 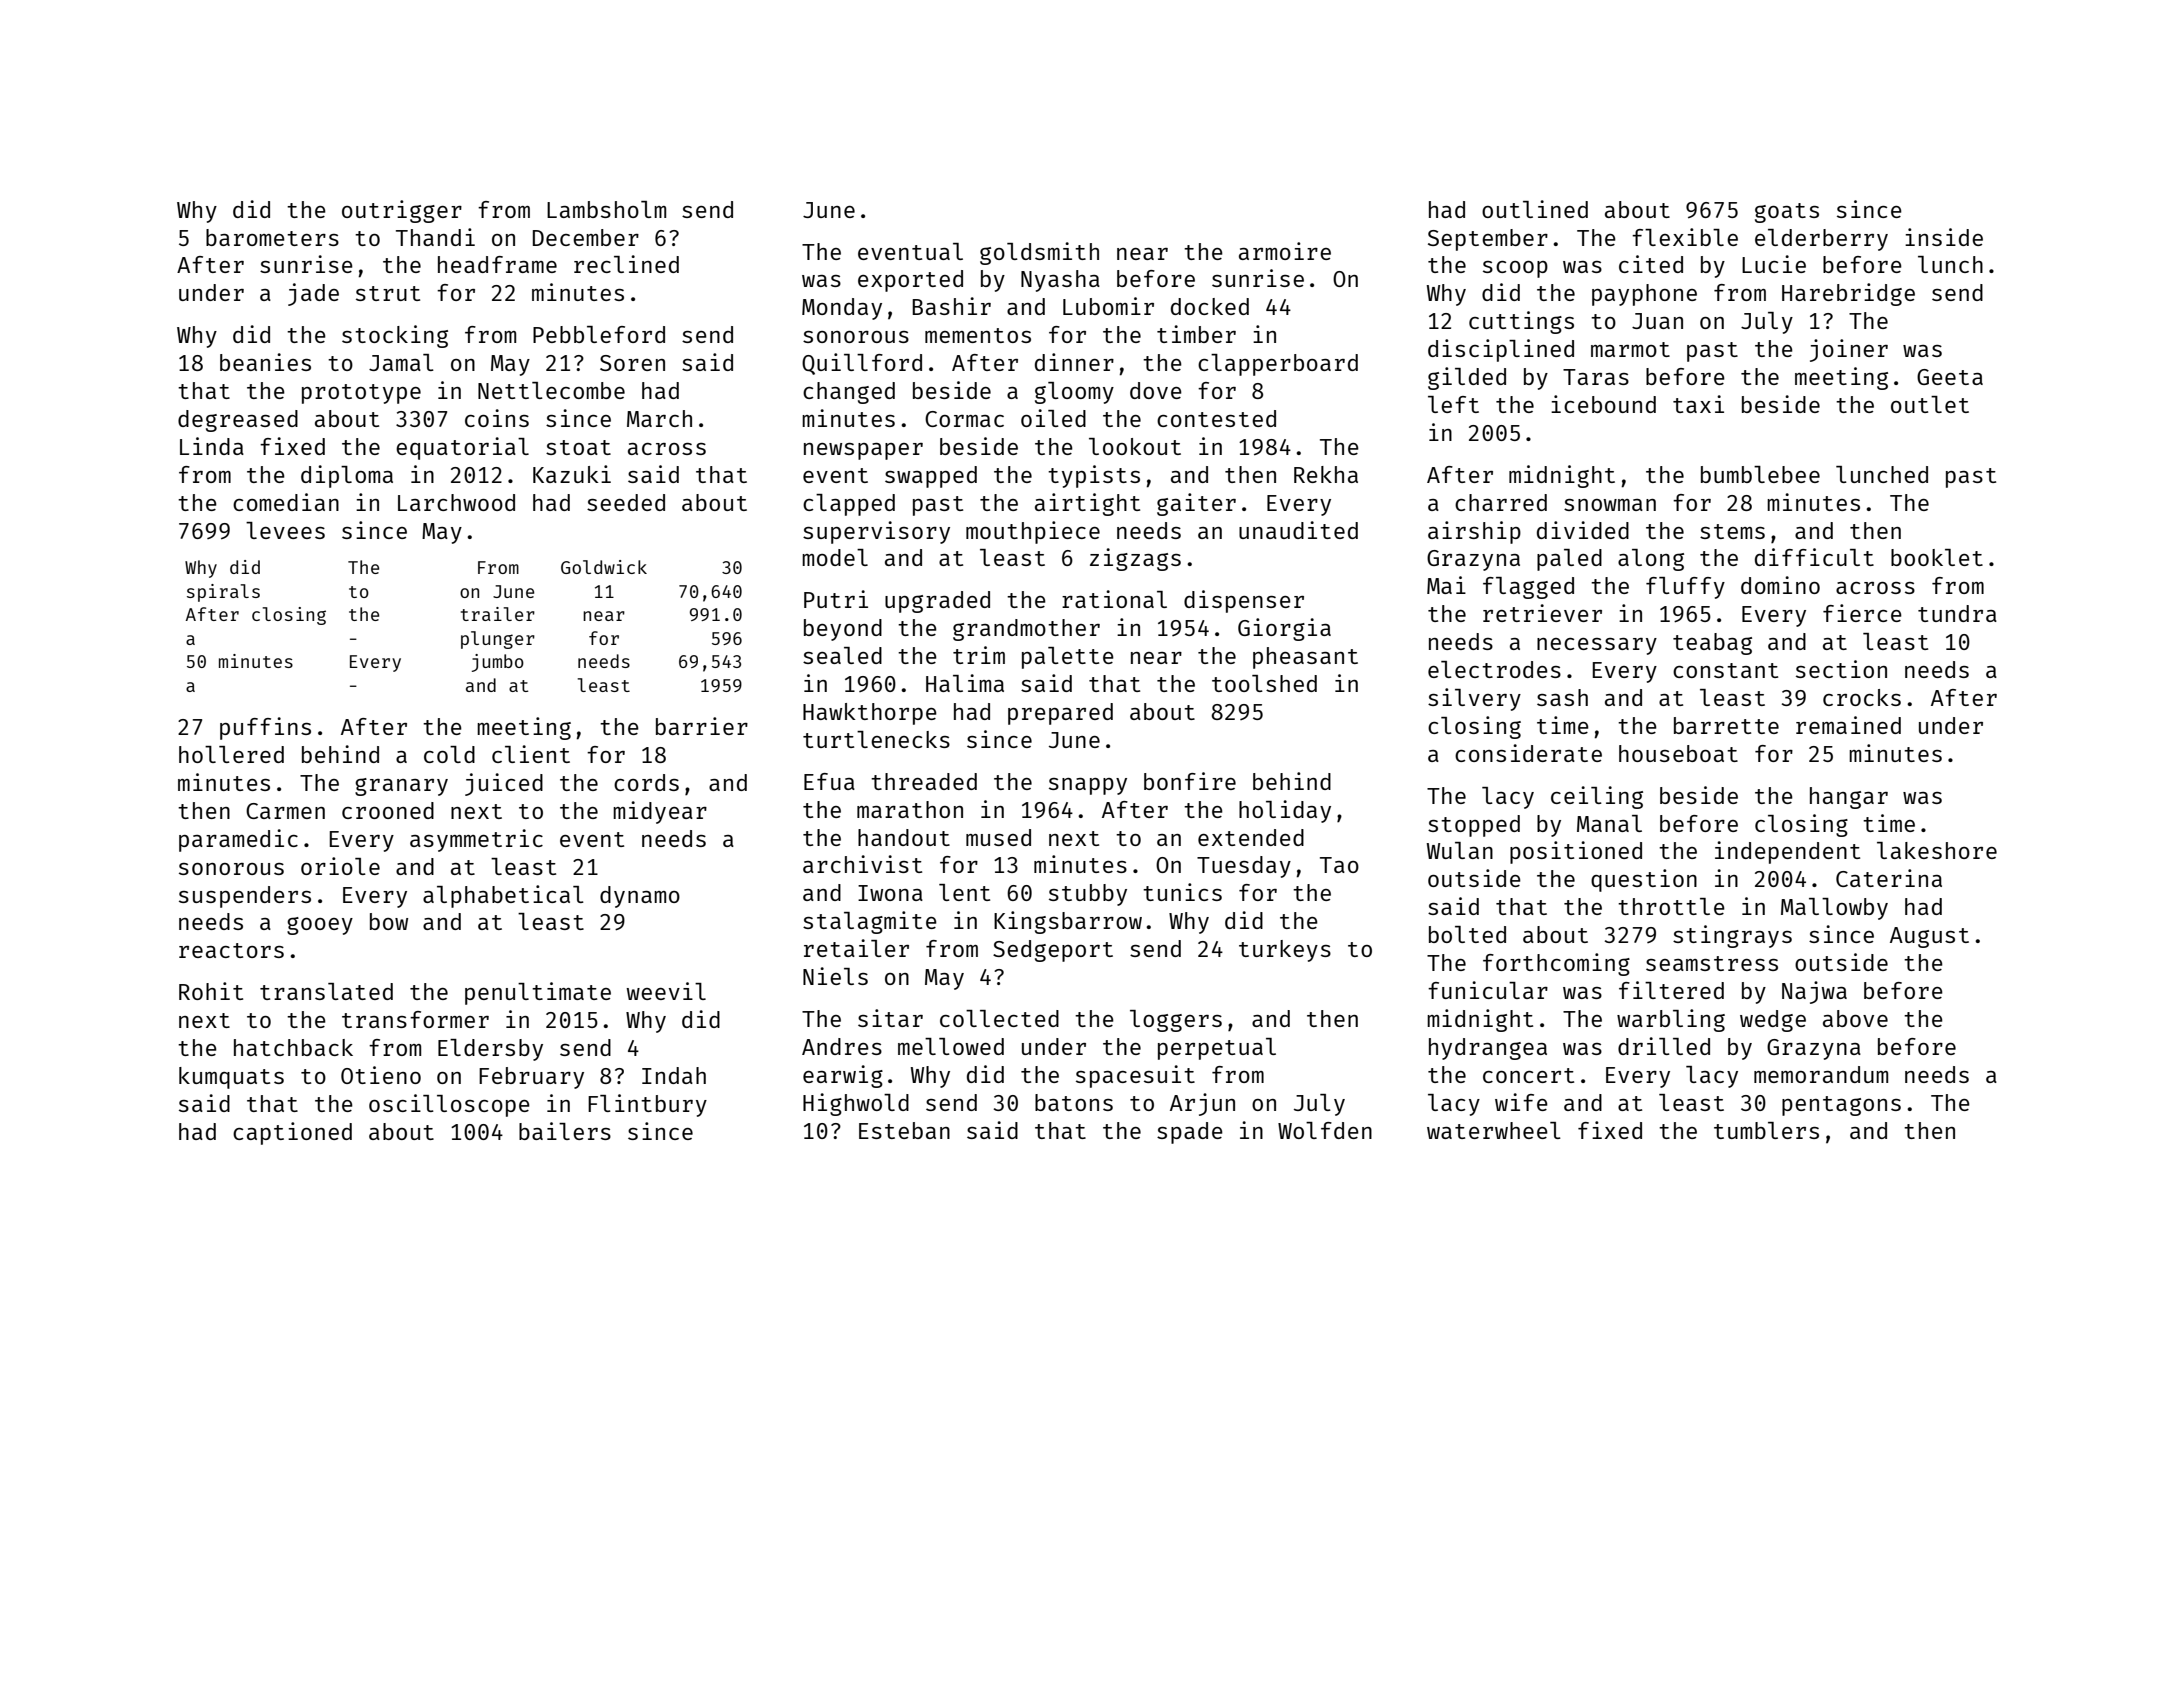 What do you see at coordinates (565, 1131) in the screenshot?
I see `bailers` at bounding box center [565, 1131].
